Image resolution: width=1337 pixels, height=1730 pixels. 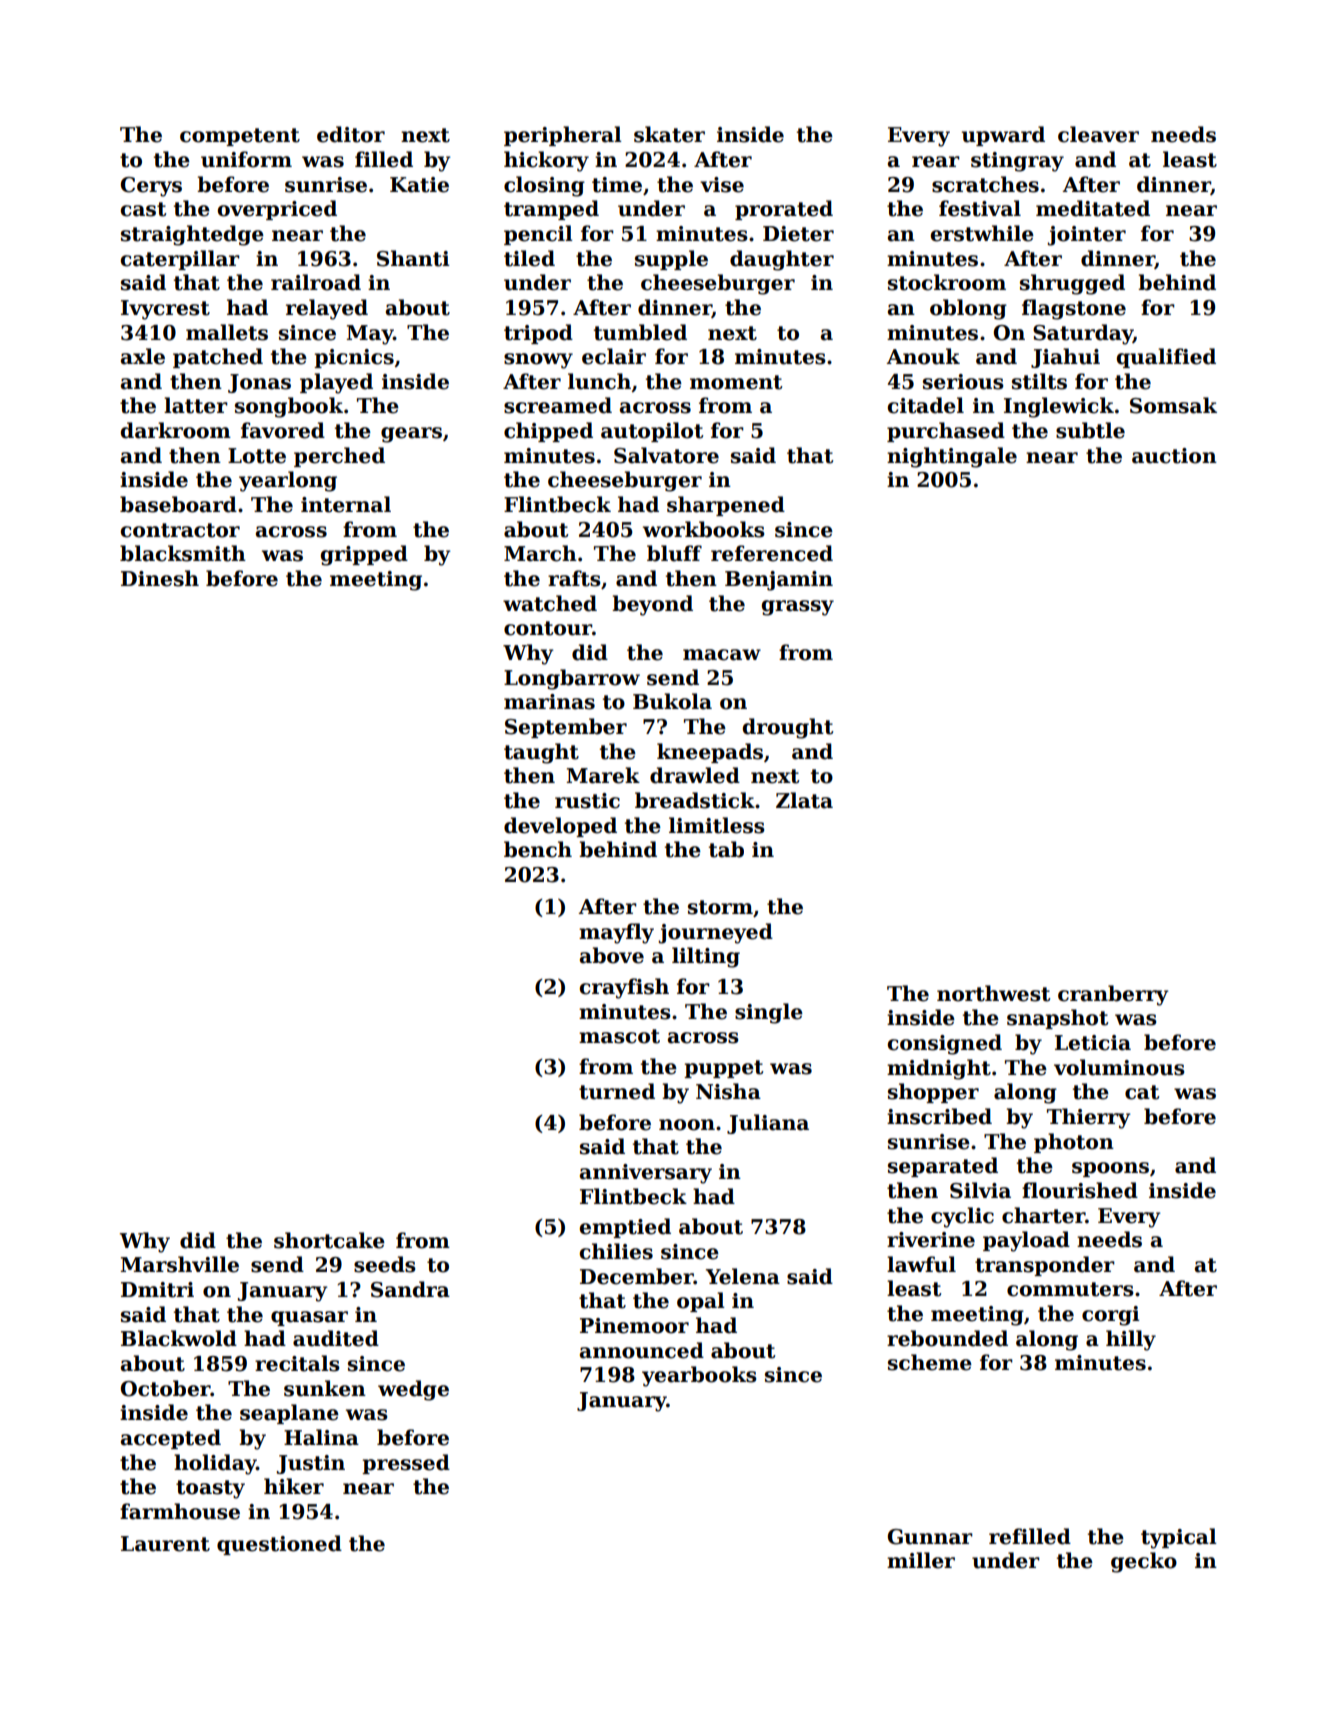 I want to click on nightingale, so click(x=952, y=457).
